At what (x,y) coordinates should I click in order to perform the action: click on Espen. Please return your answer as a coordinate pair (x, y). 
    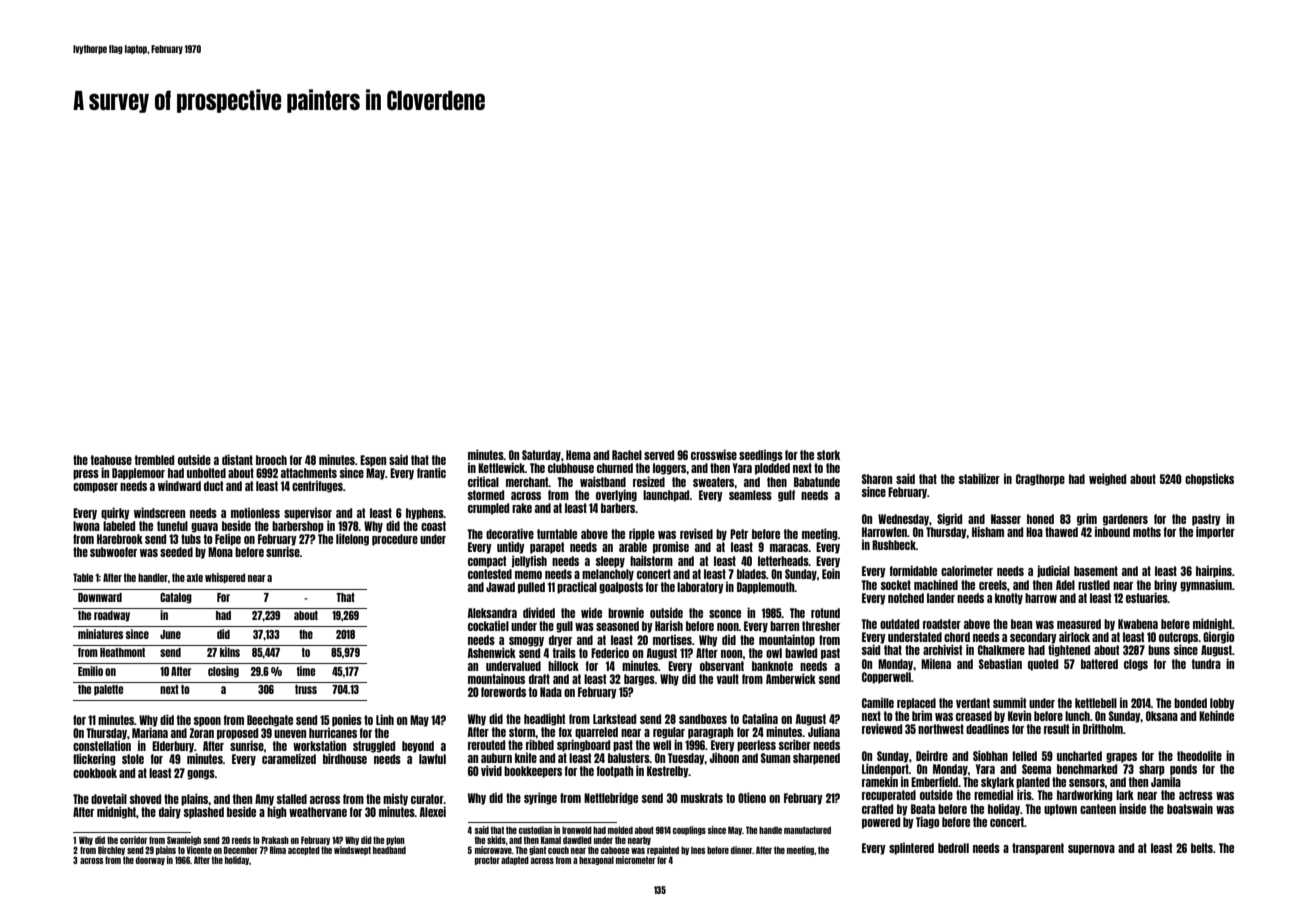
    Looking at the image, I should click on (373, 461).
